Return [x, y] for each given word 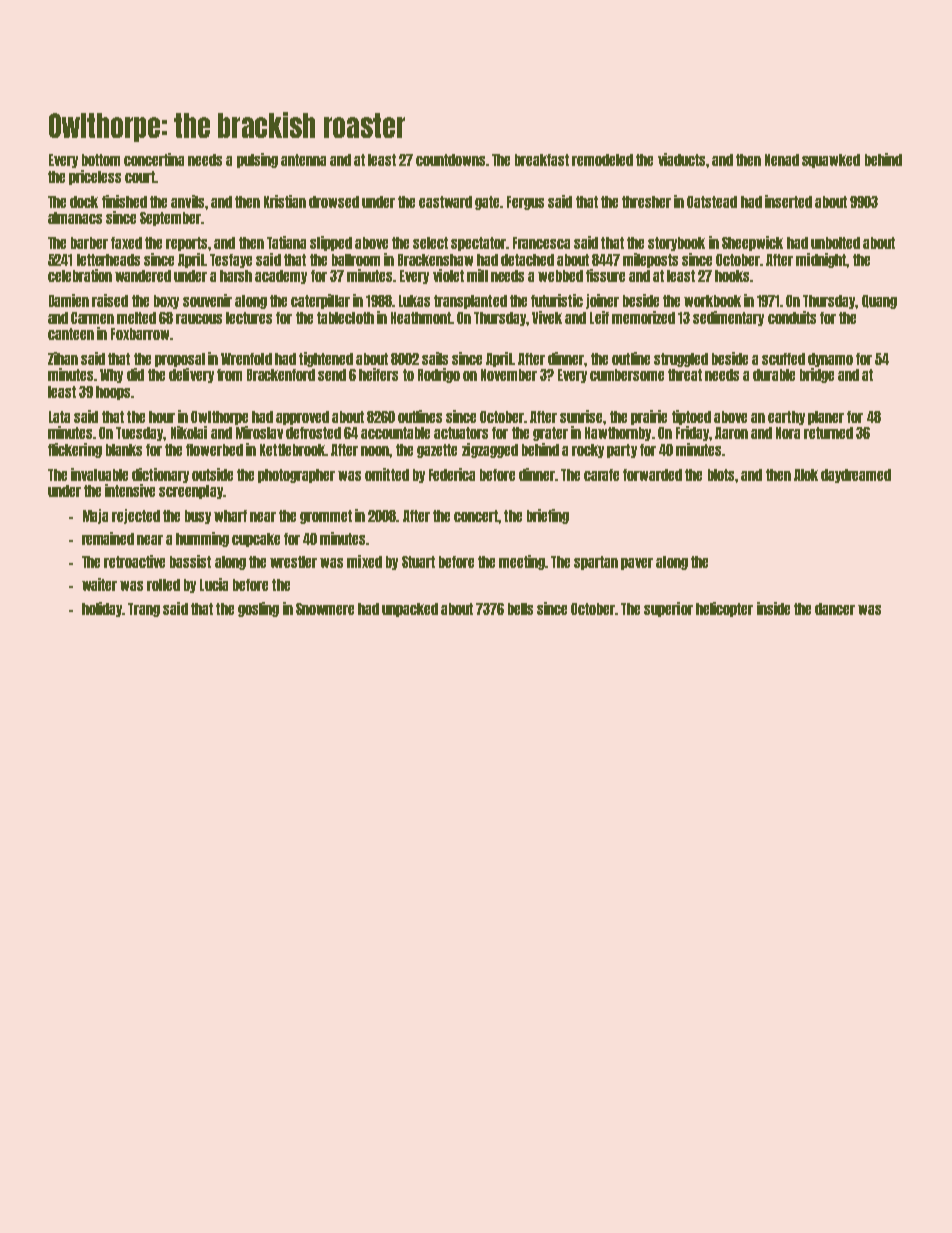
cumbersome [627, 375]
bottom [101, 160]
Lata [59, 417]
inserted [788, 201]
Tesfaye [231, 261]
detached [527, 260]
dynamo [830, 360]
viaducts [681, 159]
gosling [258, 609]
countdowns [450, 160]
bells [520, 609]
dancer [835, 609]
